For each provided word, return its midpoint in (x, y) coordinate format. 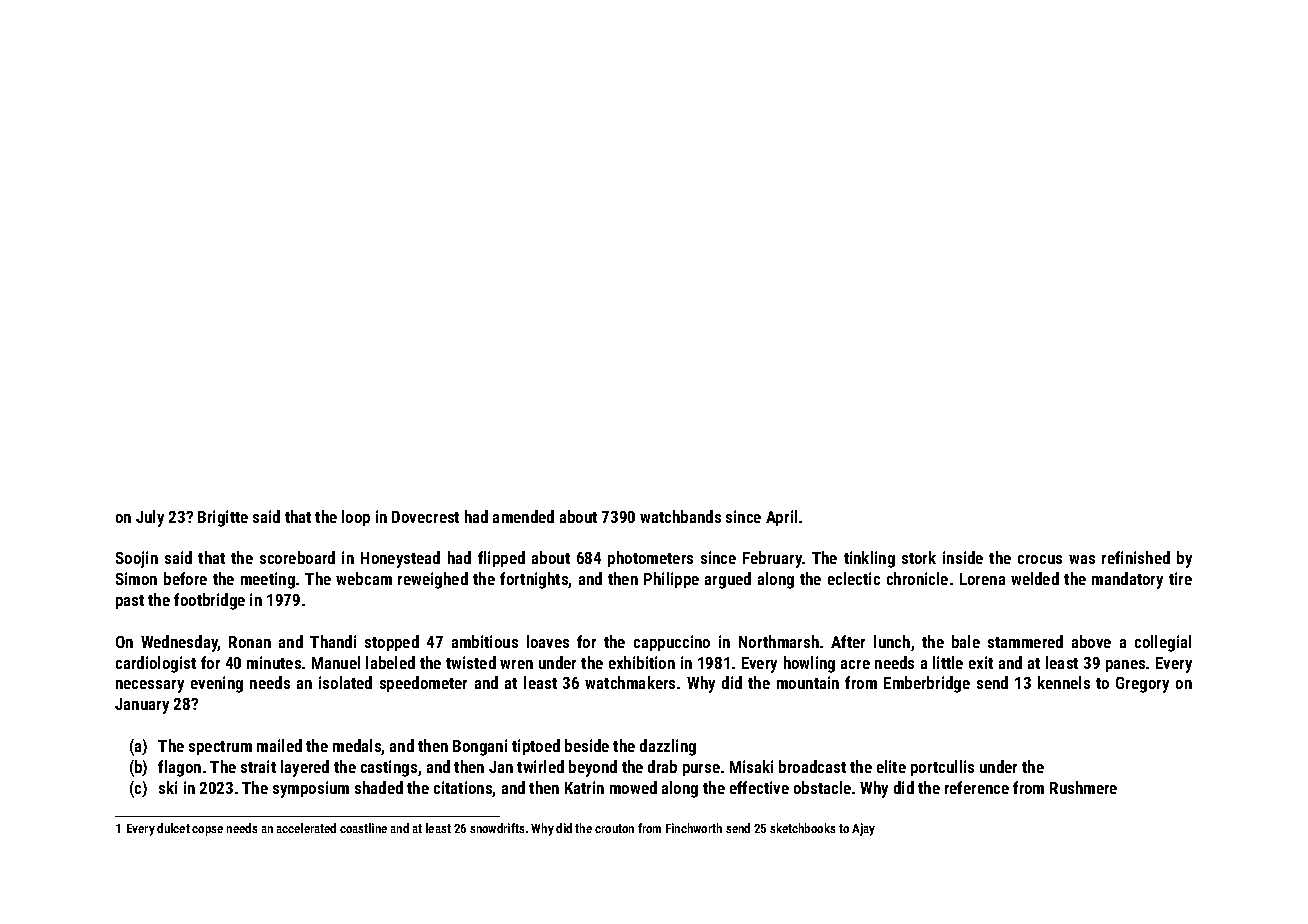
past (130, 602)
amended (523, 516)
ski (168, 787)
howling (809, 664)
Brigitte (223, 518)
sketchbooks (802, 828)
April (781, 518)
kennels (1064, 682)
